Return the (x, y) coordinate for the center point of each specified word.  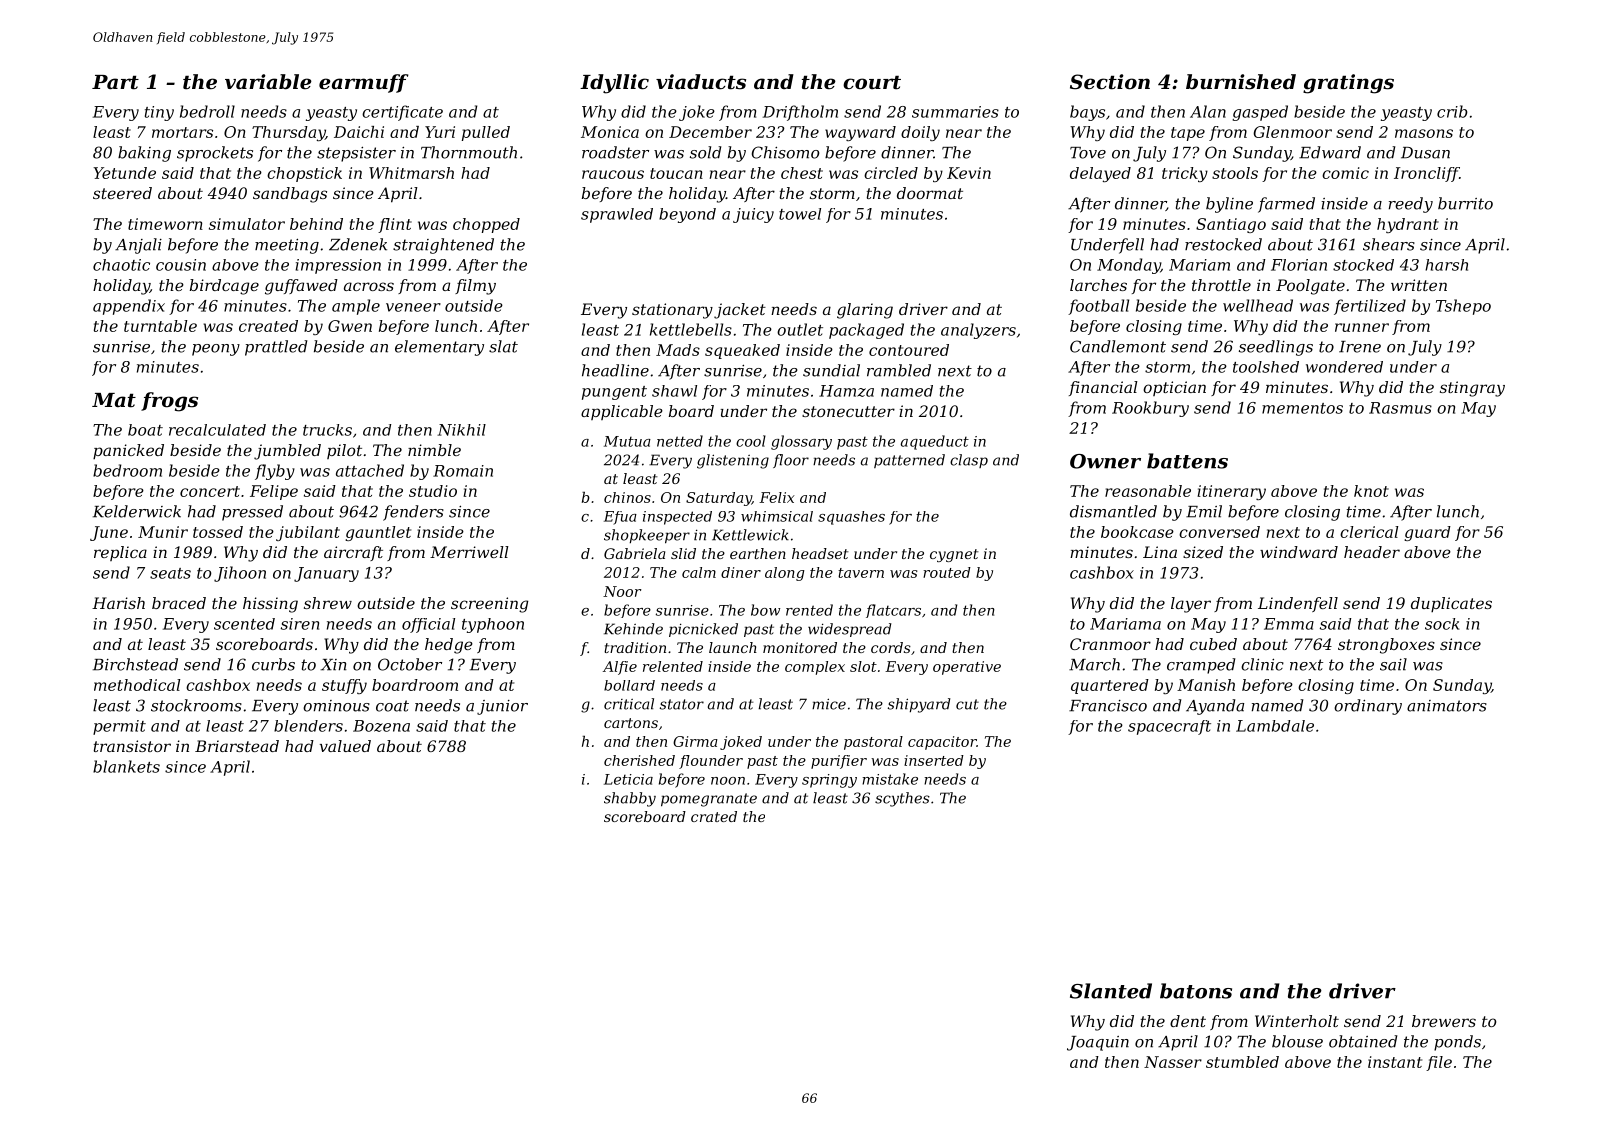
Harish (118, 603)
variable (268, 82)
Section (1110, 82)
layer (1191, 605)
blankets (126, 766)
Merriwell (469, 552)
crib (1452, 111)
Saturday (719, 499)
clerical (1369, 532)
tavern (861, 573)
